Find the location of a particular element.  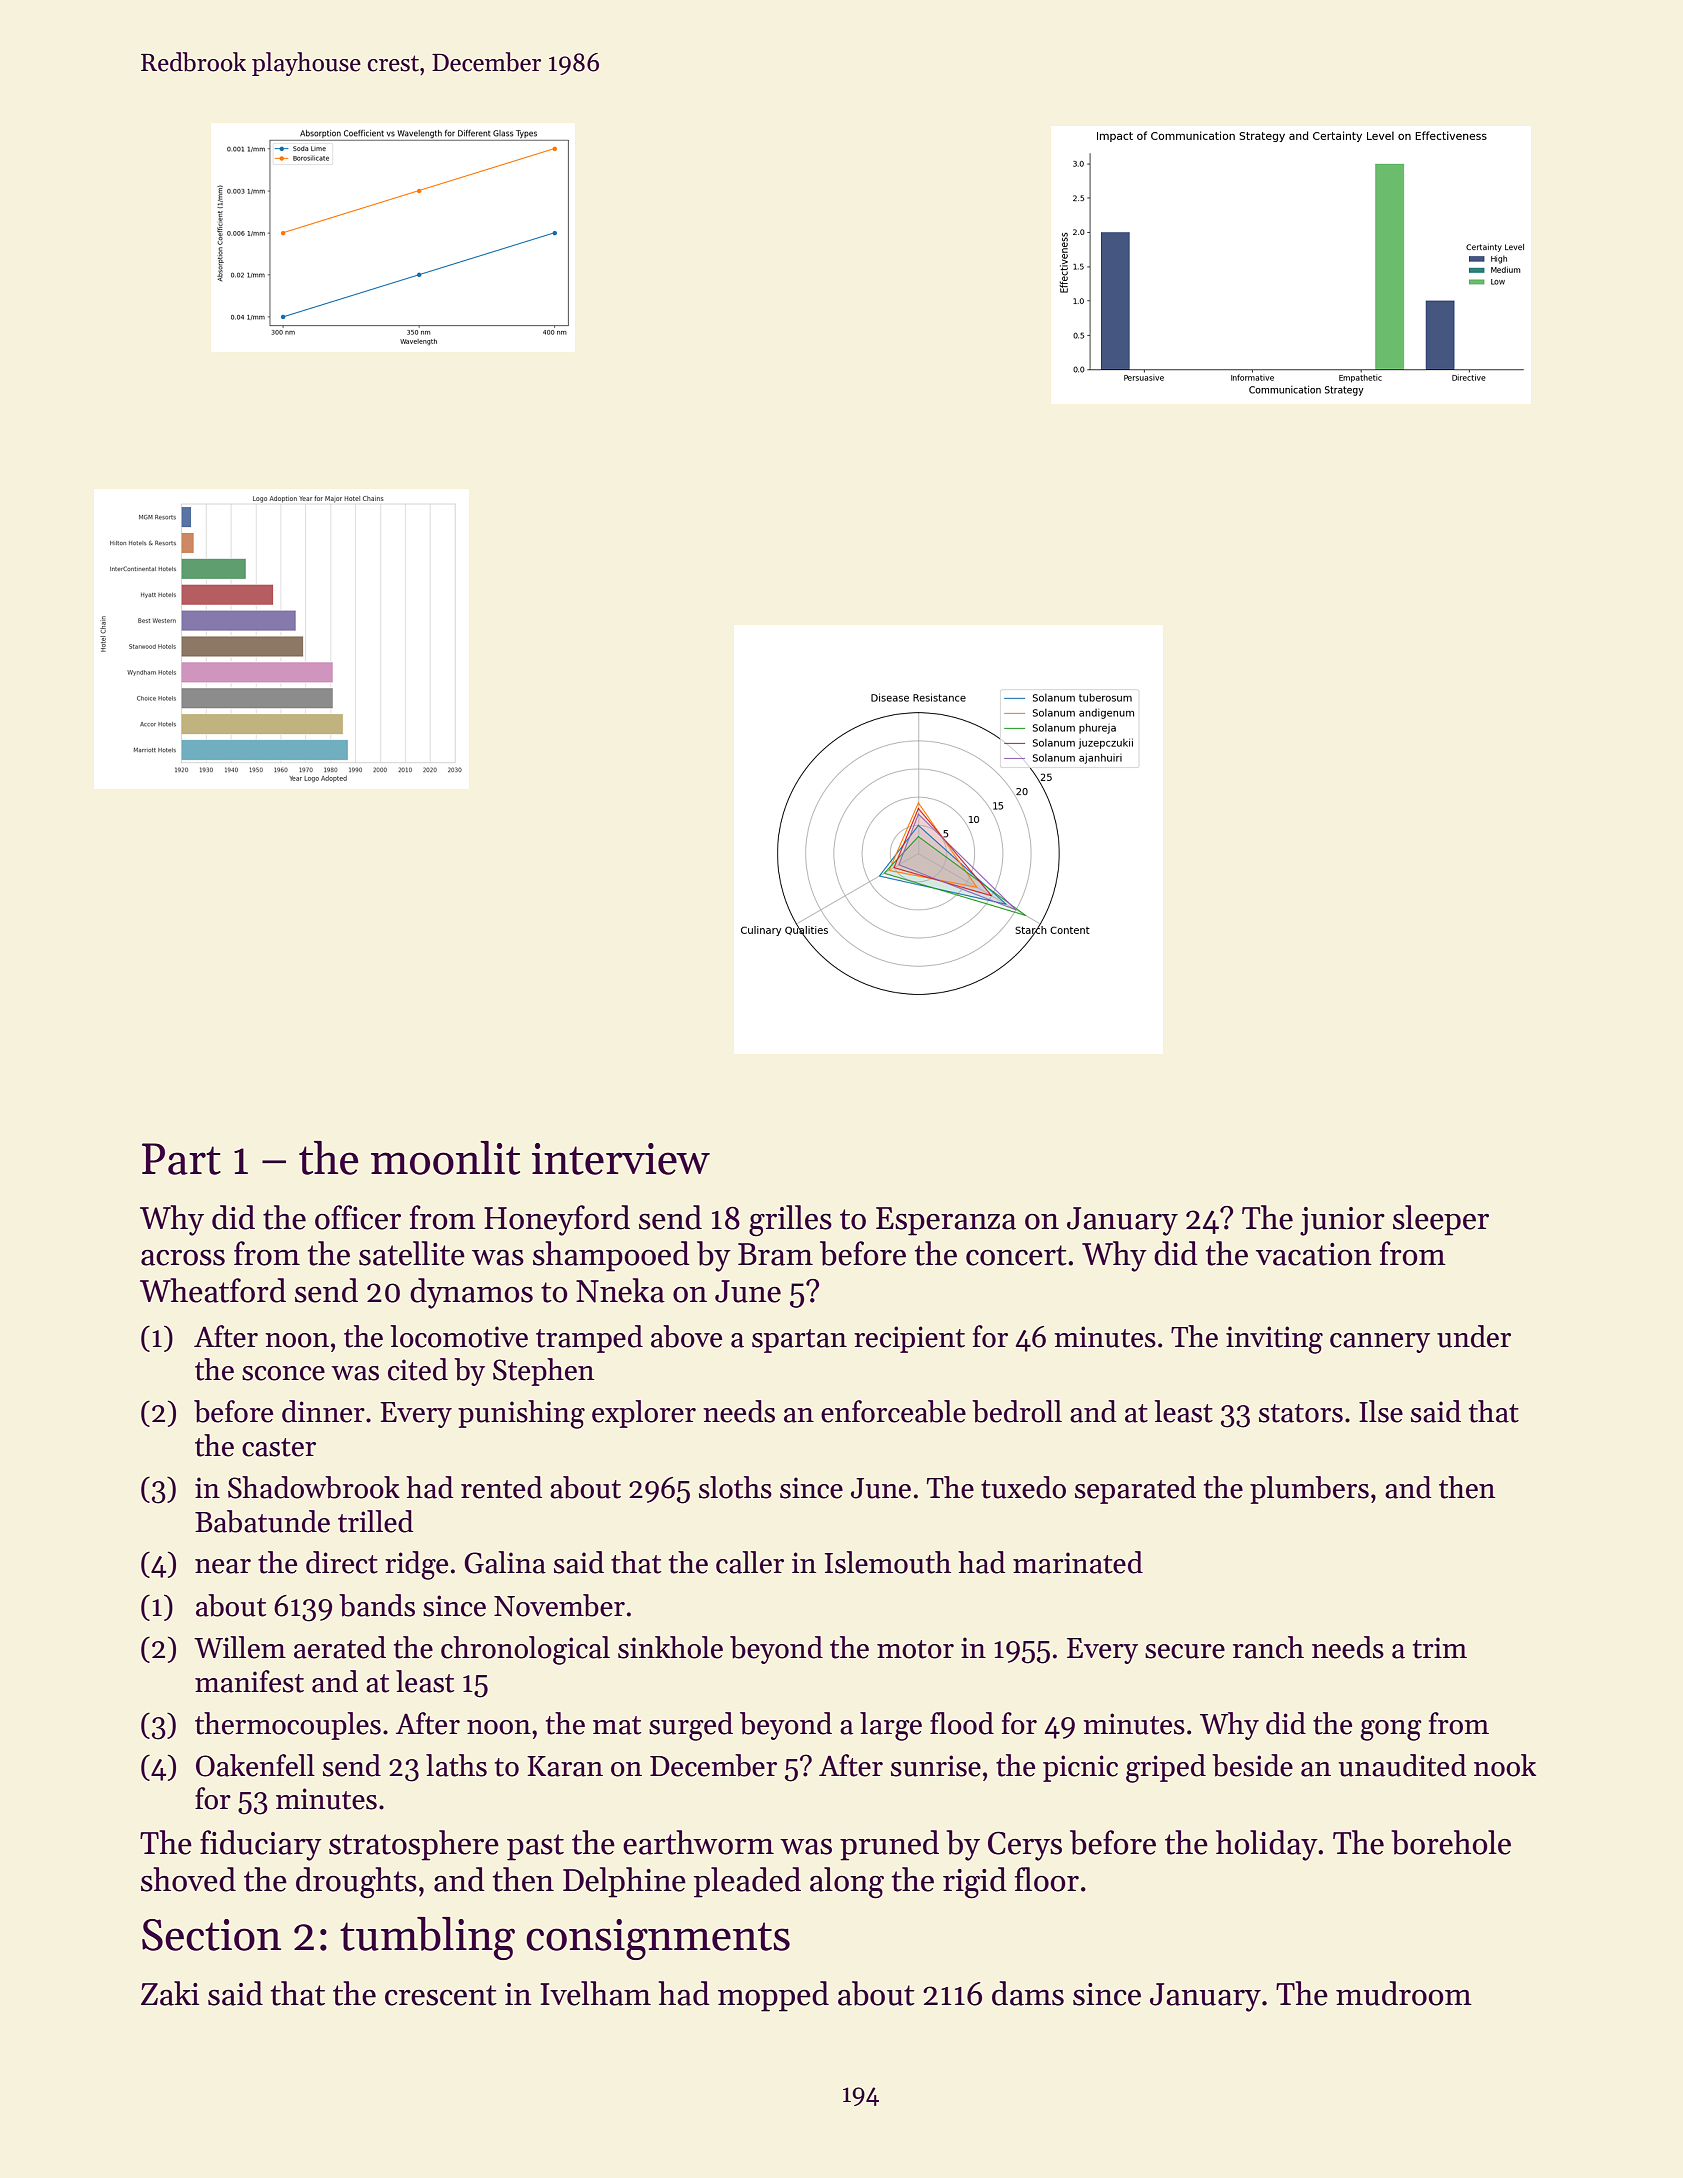

recipient is located at coordinates (909, 1339).
